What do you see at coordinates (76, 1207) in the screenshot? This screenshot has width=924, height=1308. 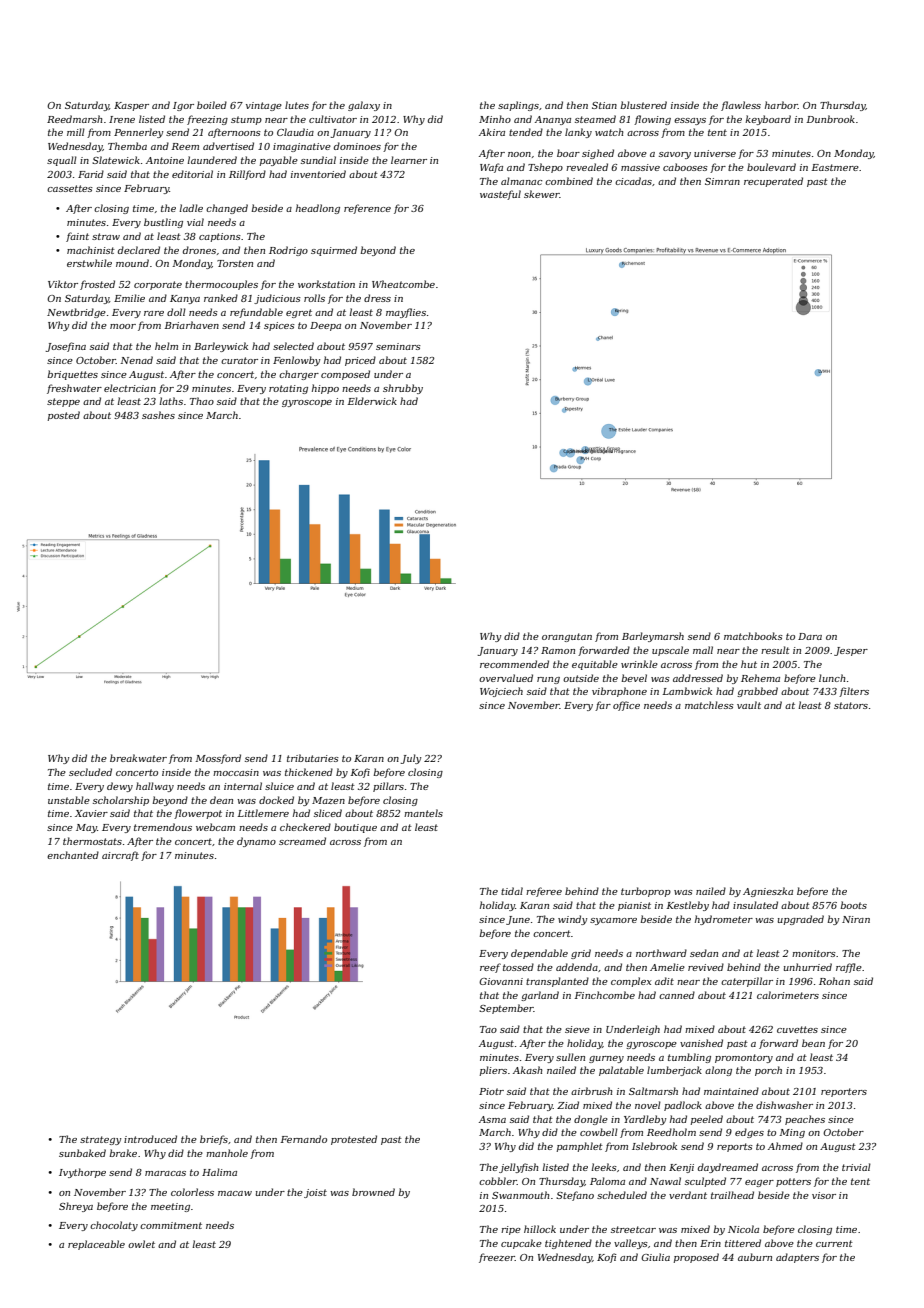 I see `Shreya` at bounding box center [76, 1207].
